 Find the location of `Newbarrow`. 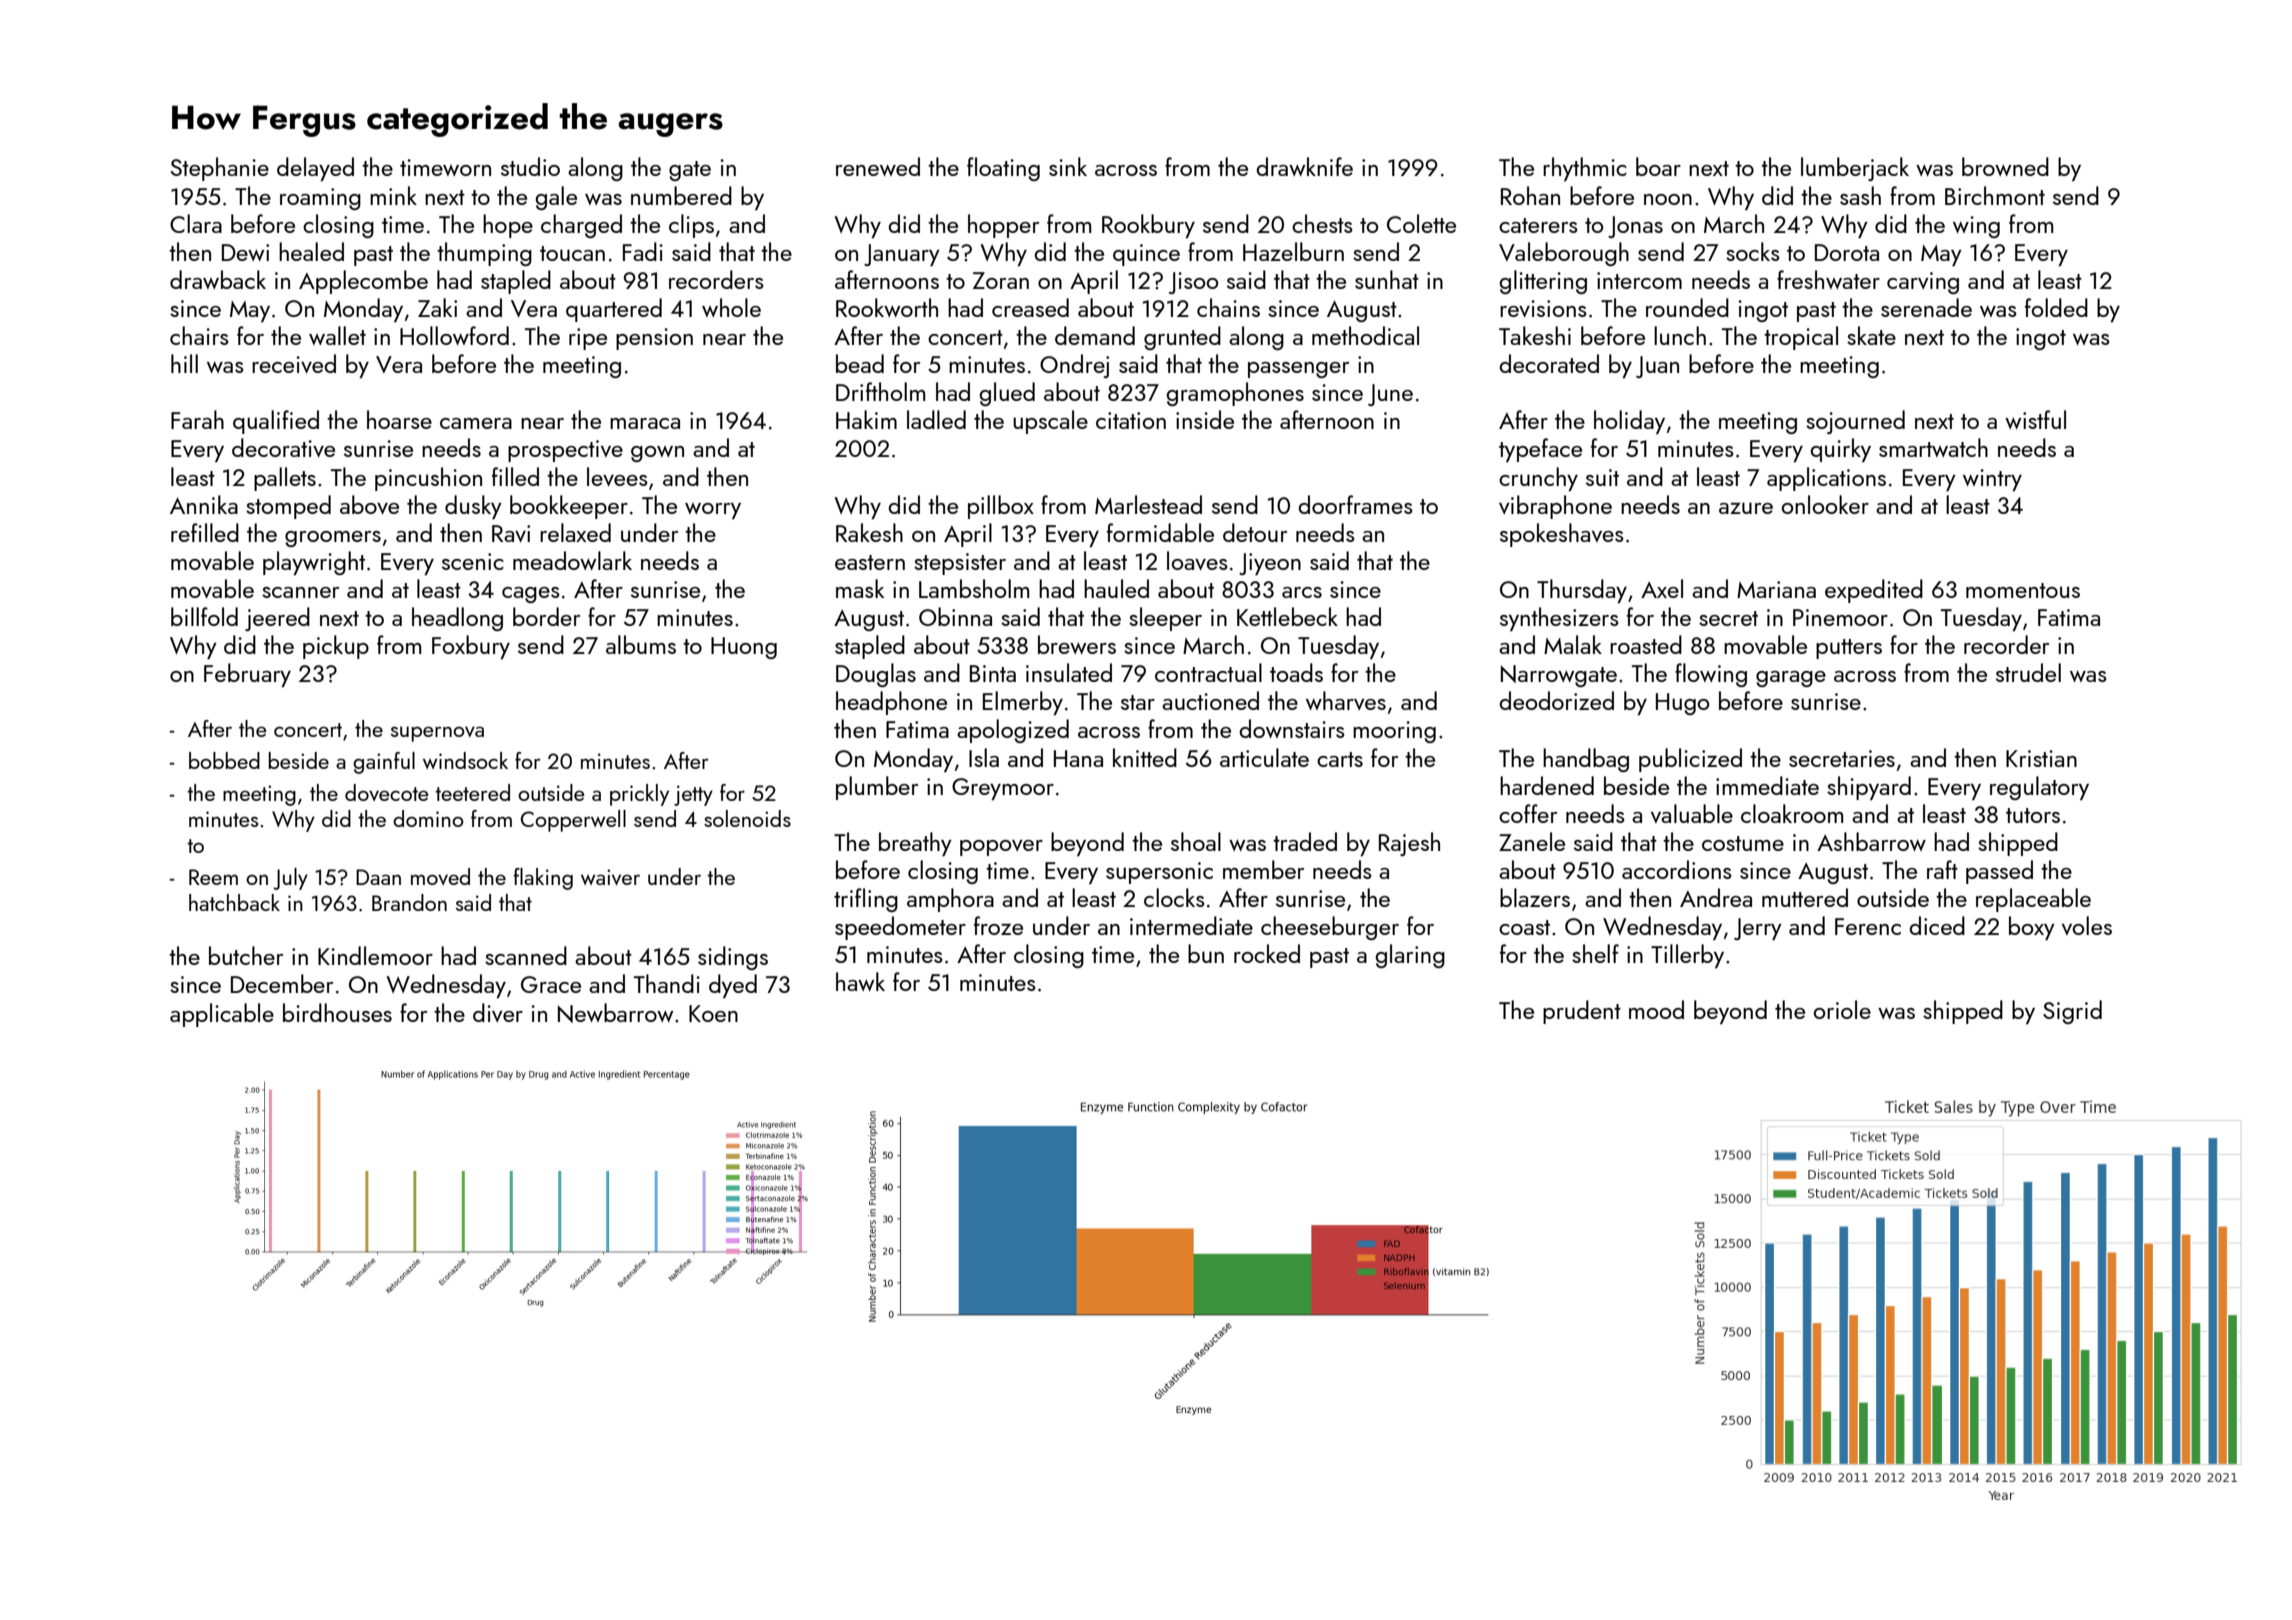

Newbarrow is located at coordinates (616, 1013).
